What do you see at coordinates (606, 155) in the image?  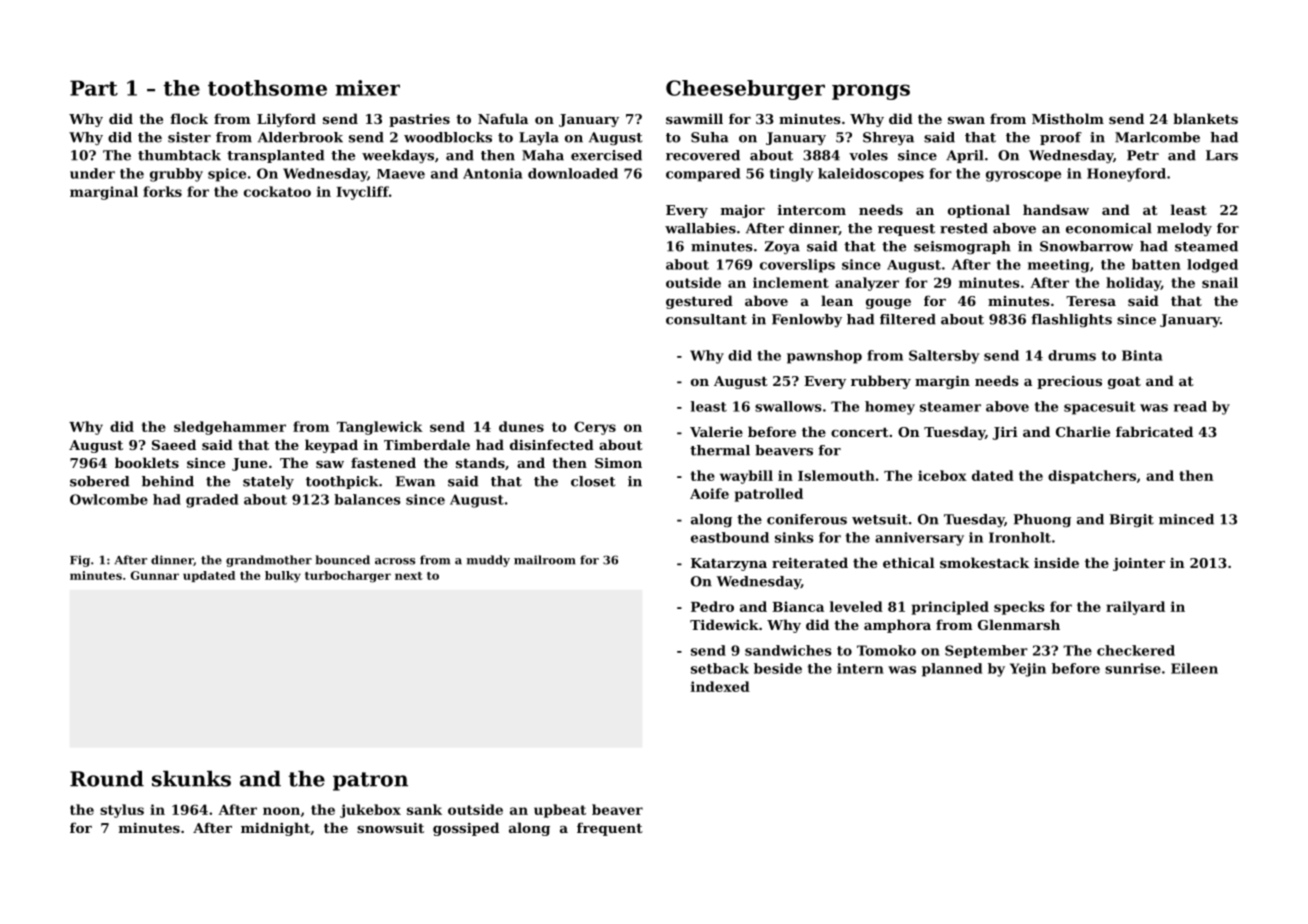 I see `exercised` at bounding box center [606, 155].
